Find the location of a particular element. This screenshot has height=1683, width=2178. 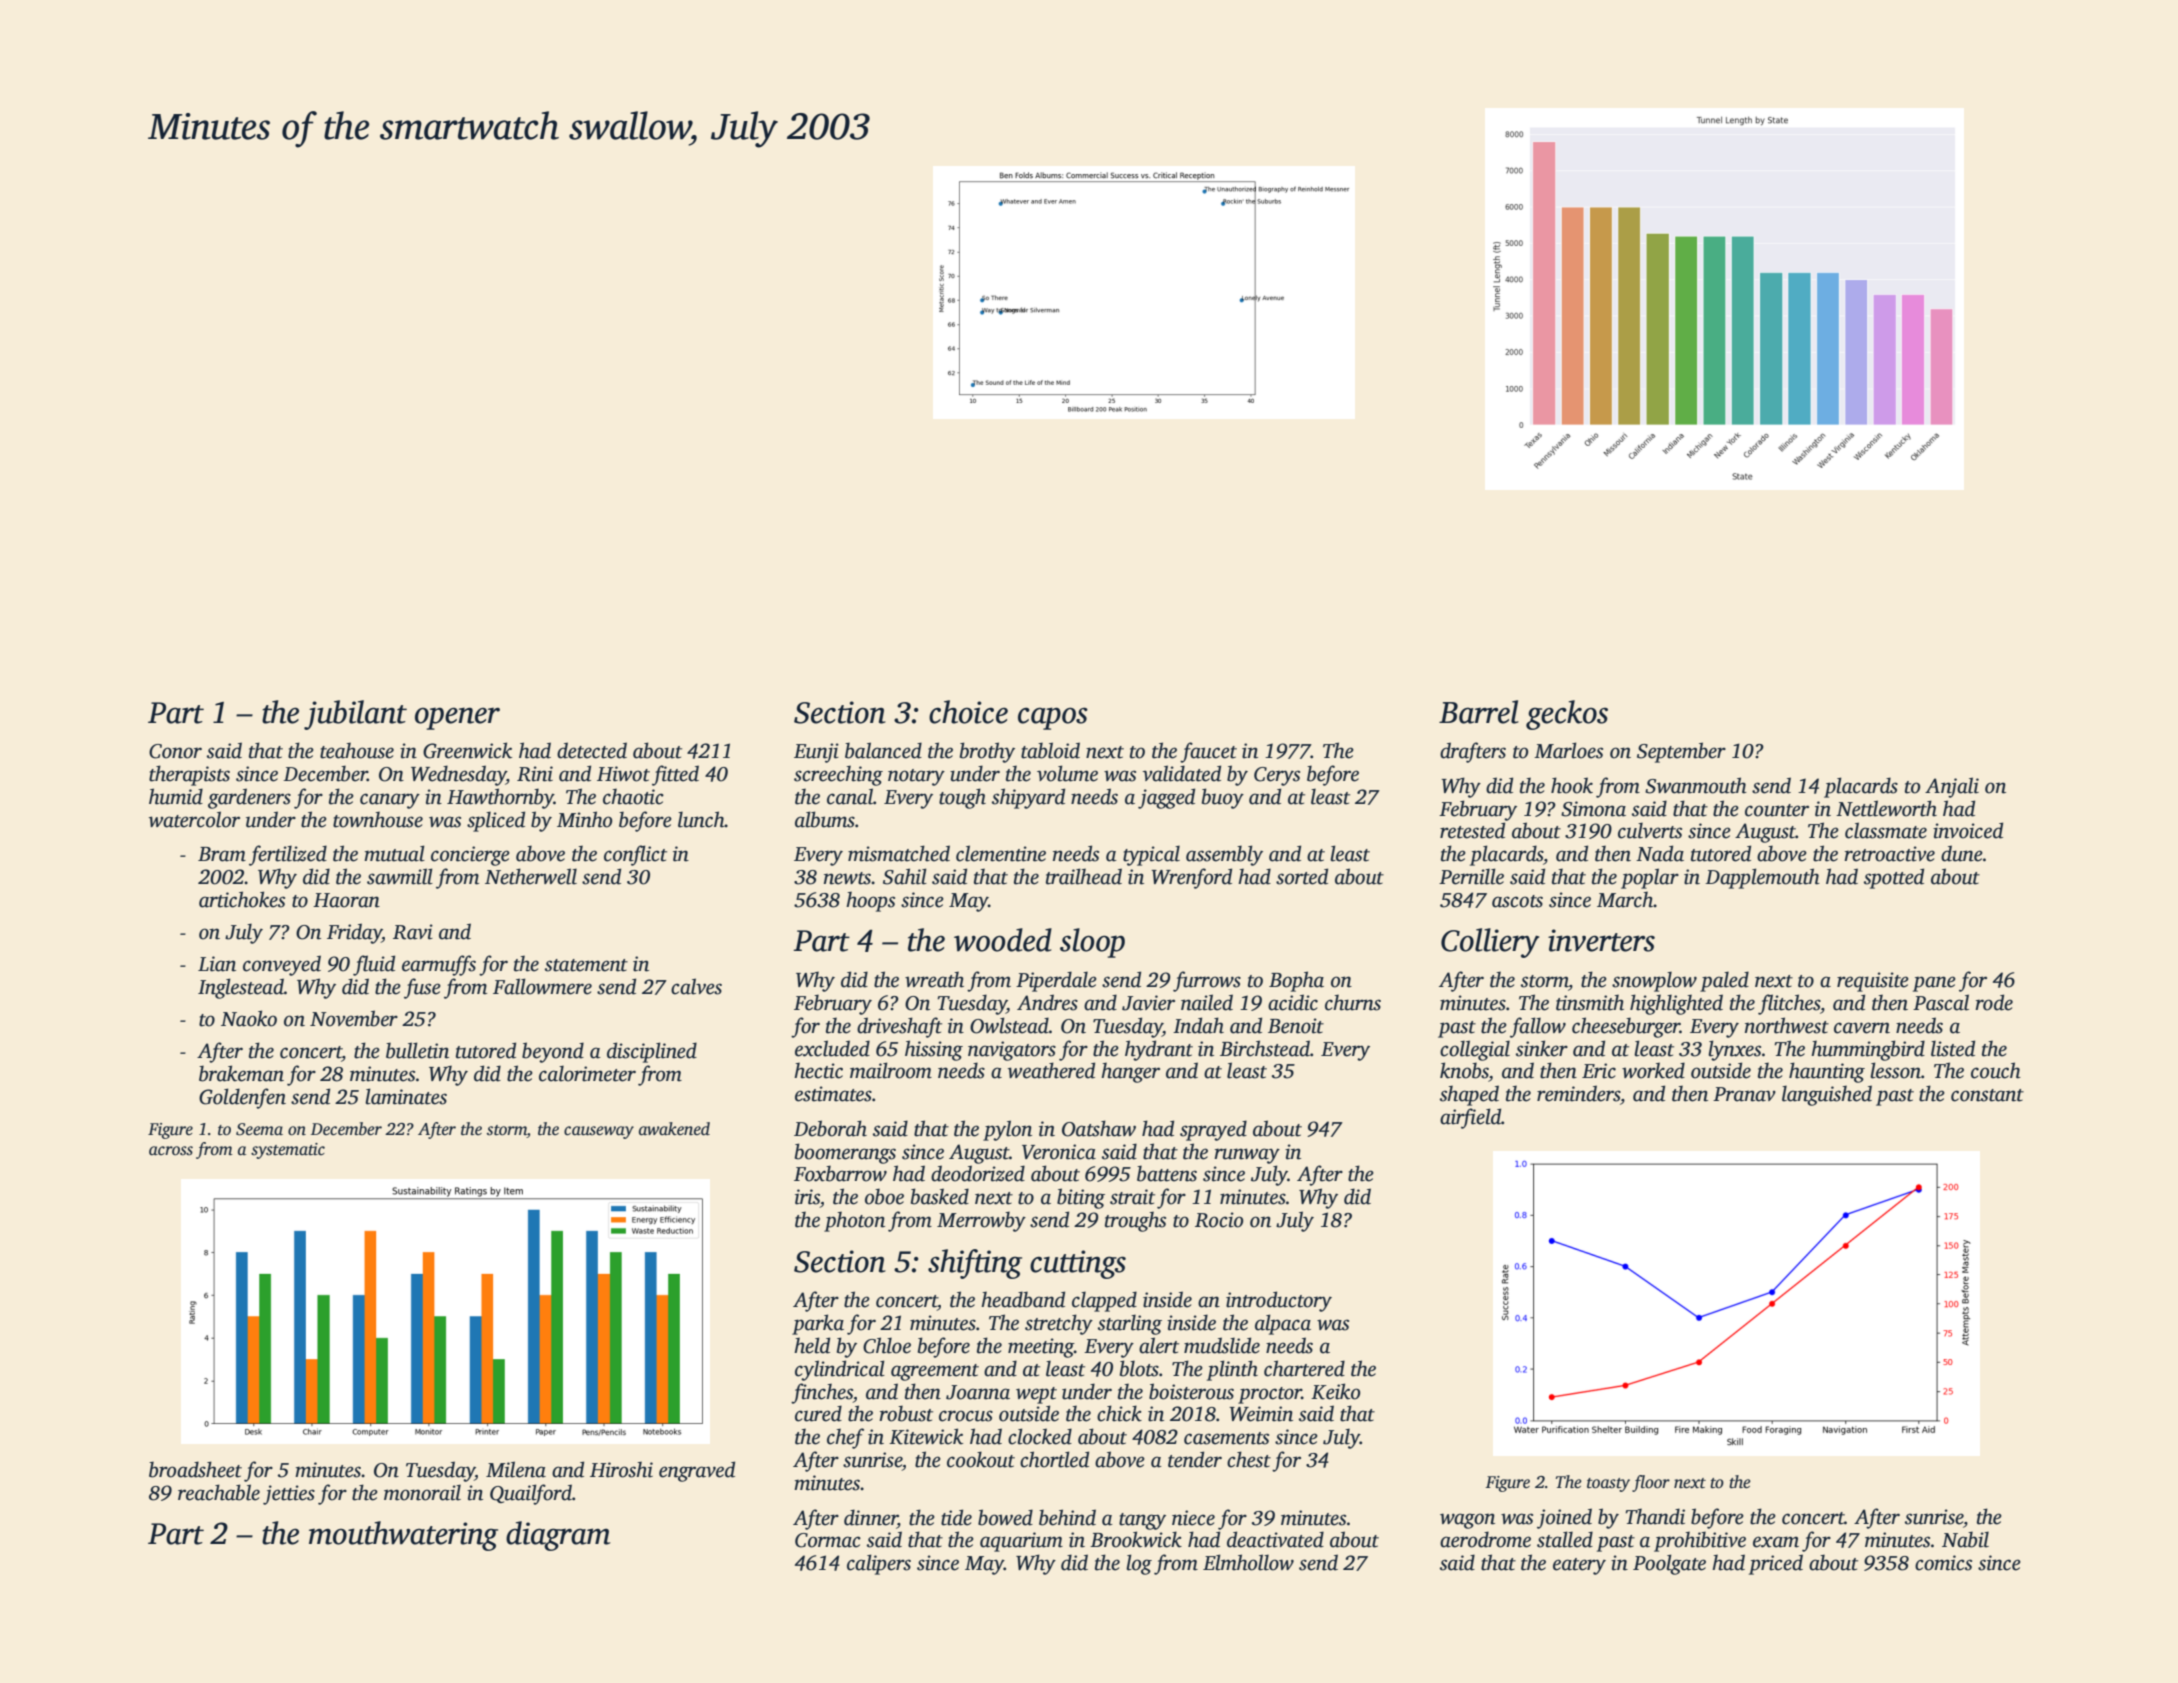

Lian is located at coordinates (217, 964).
